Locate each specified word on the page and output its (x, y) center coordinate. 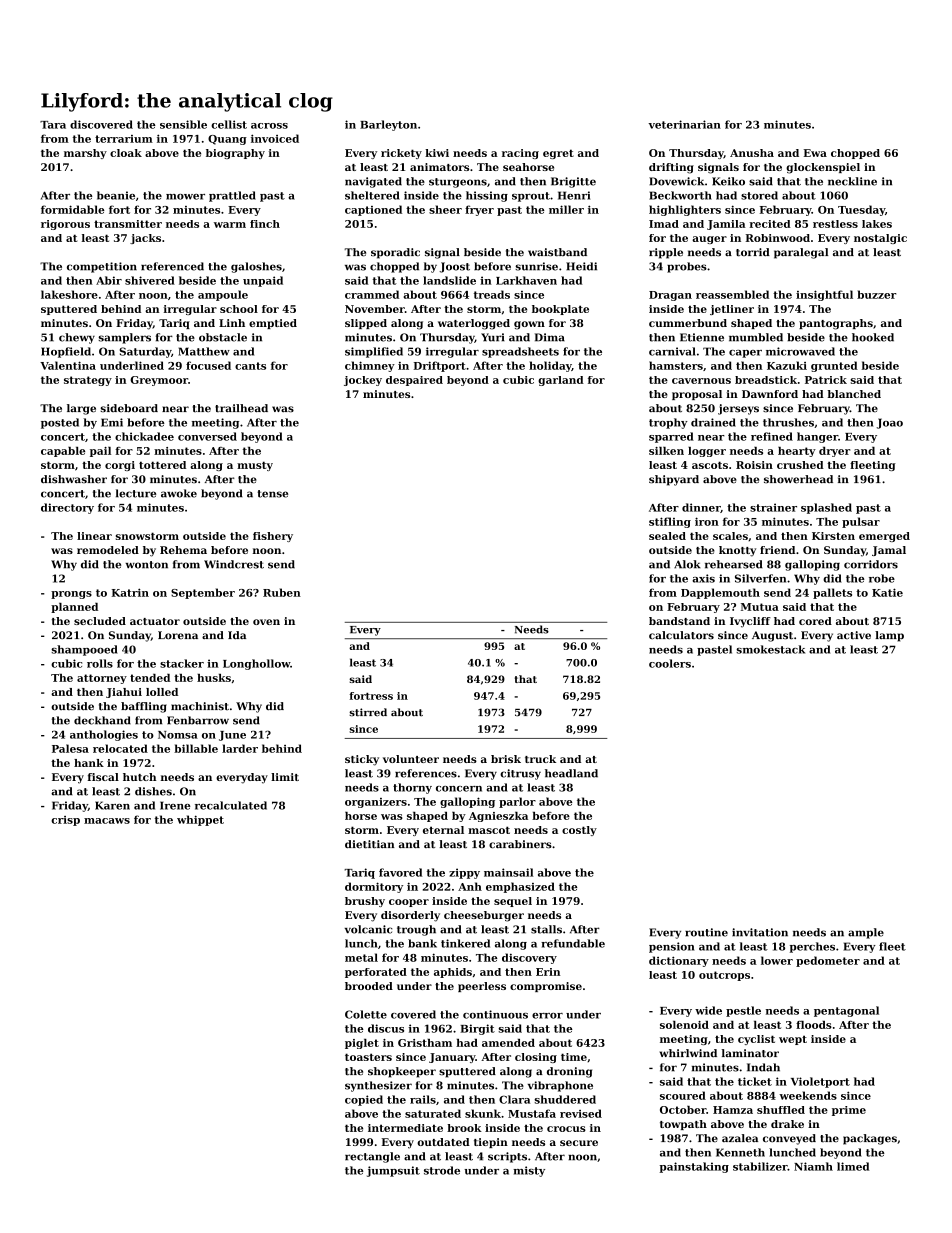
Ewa (815, 153)
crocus (566, 1129)
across (269, 126)
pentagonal (846, 1011)
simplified (374, 352)
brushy (365, 902)
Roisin (754, 465)
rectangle (372, 1157)
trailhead (241, 408)
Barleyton (388, 125)
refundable (573, 943)
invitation (760, 932)
